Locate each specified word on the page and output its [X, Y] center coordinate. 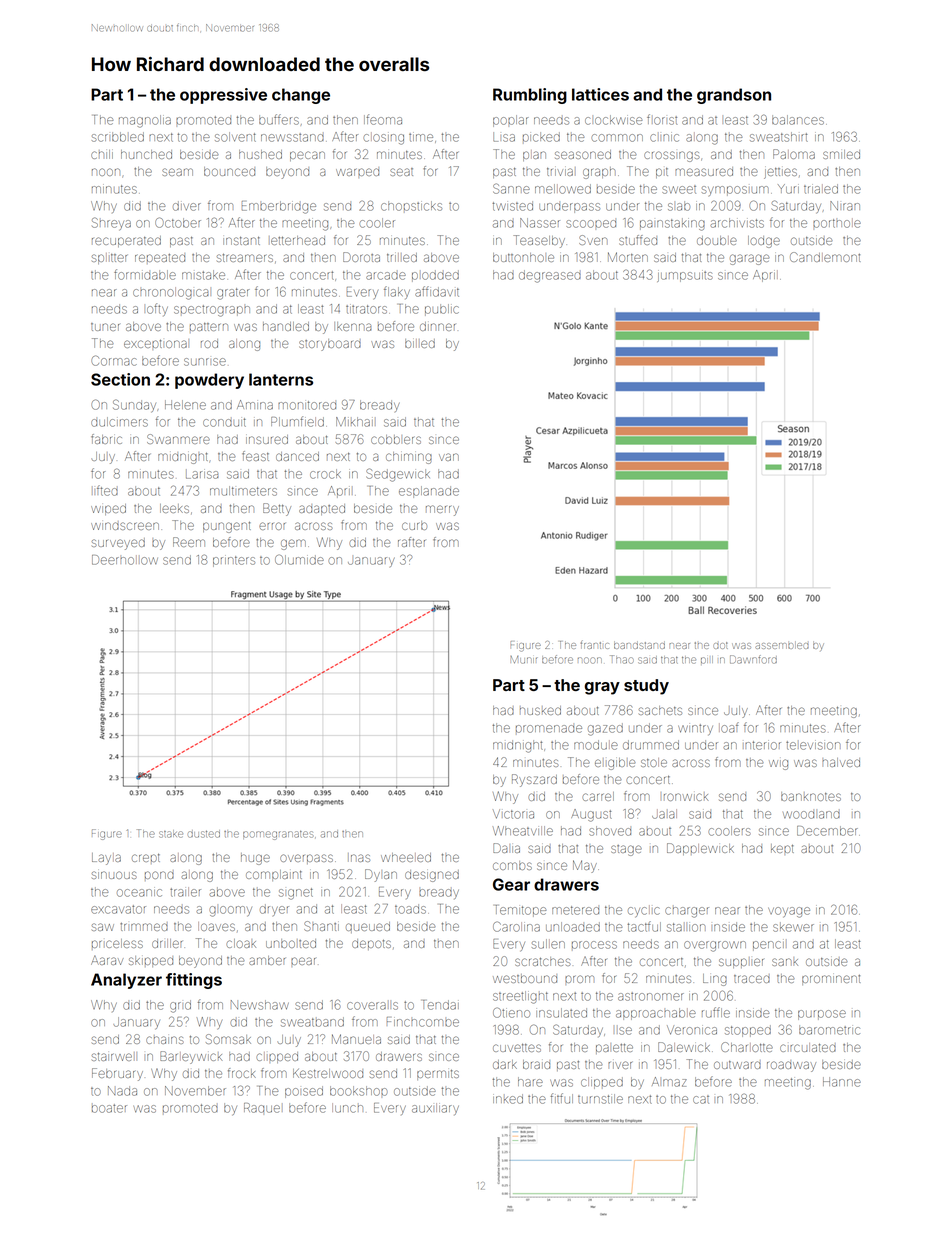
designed [432, 876]
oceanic [139, 893]
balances [798, 120]
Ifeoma [383, 119]
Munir [524, 660]
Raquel [262, 1108]
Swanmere [178, 439]
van [449, 457]
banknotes [811, 796]
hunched [146, 154]
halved [841, 762]
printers [234, 561]
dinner [437, 326]
